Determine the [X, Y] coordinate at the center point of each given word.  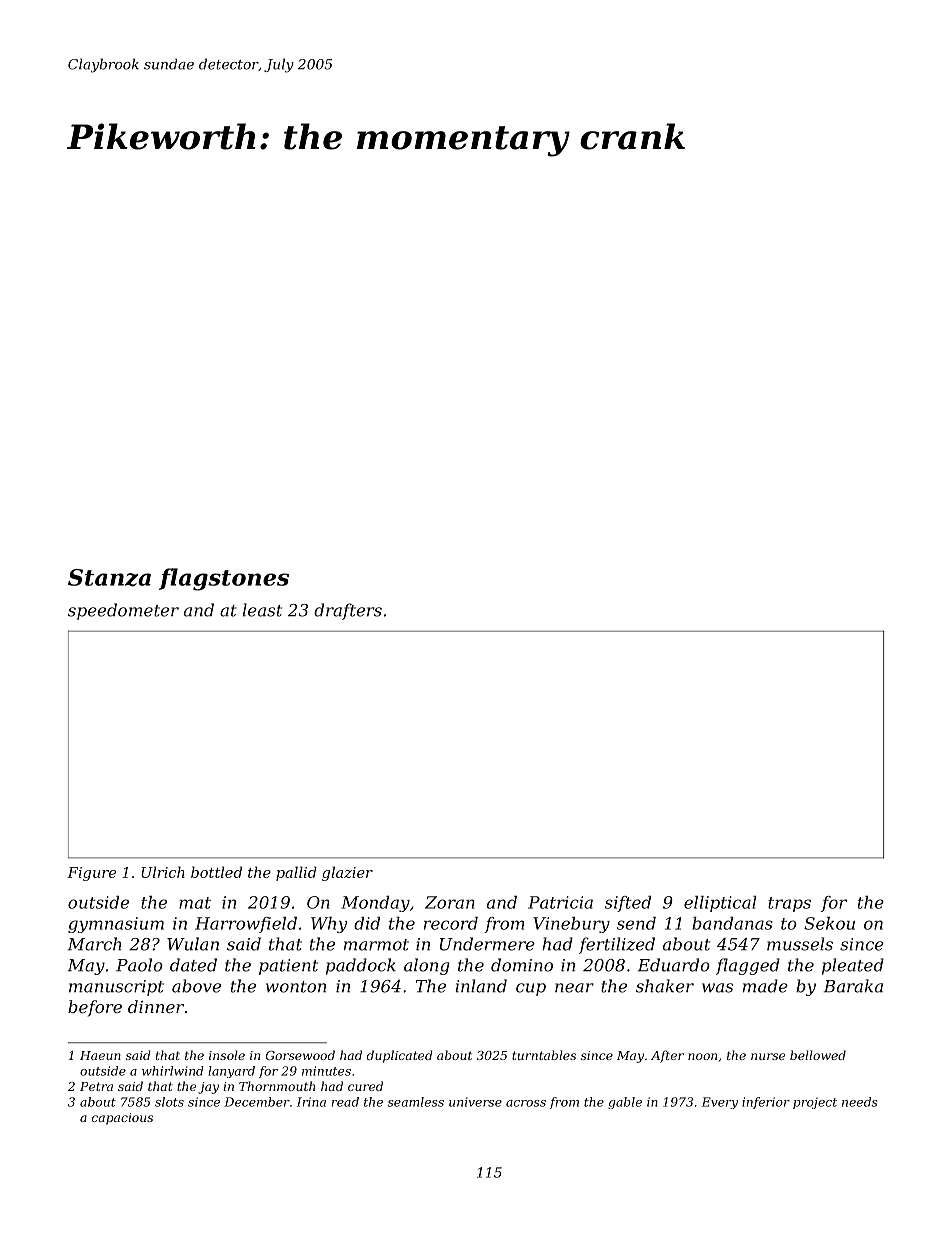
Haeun [100, 1055]
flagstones [224, 579]
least [262, 610]
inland [481, 986]
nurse [768, 1056]
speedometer [123, 611]
